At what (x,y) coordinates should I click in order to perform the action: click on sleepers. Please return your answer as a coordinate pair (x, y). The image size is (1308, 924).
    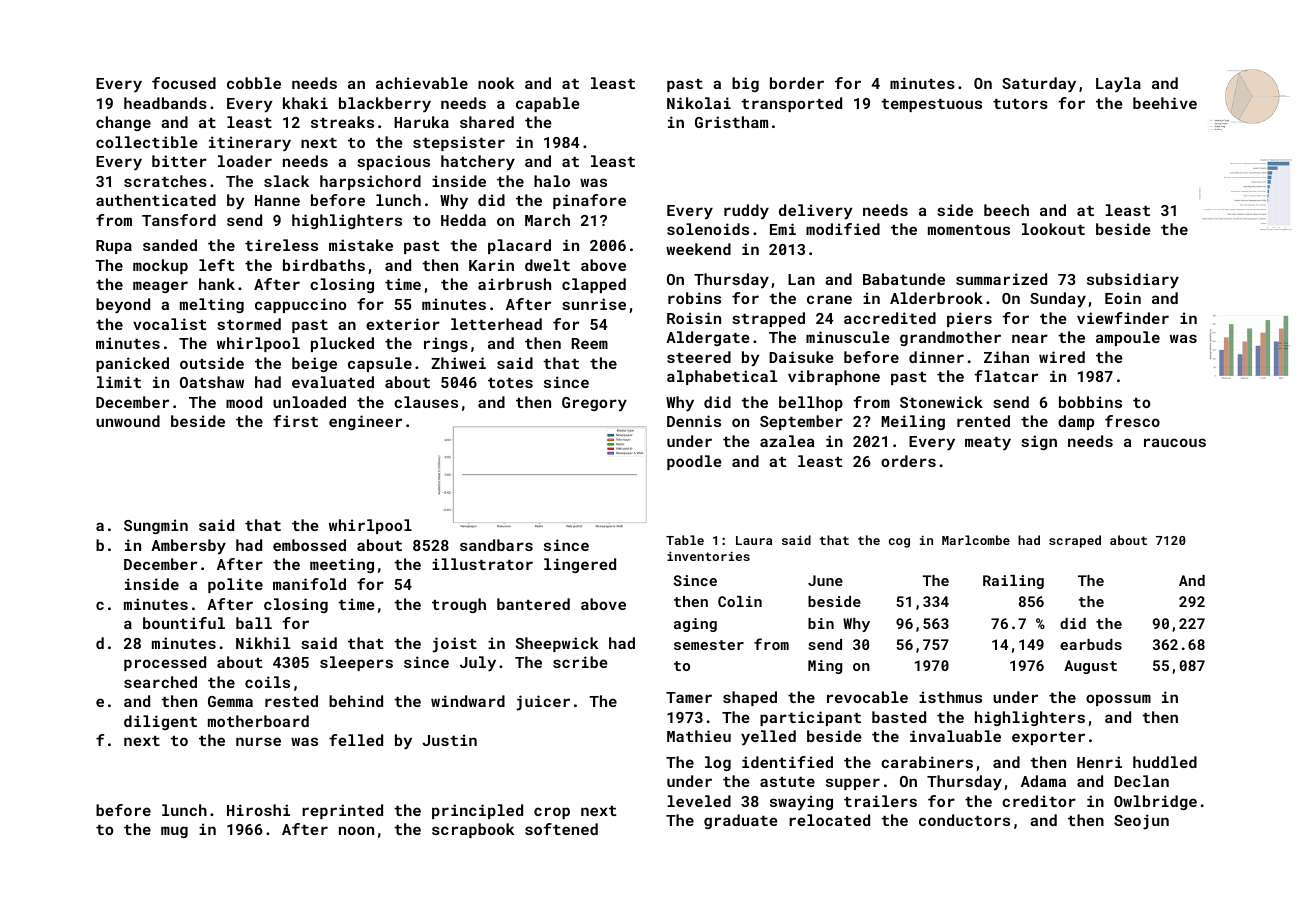
    Looking at the image, I should click on (356, 663).
